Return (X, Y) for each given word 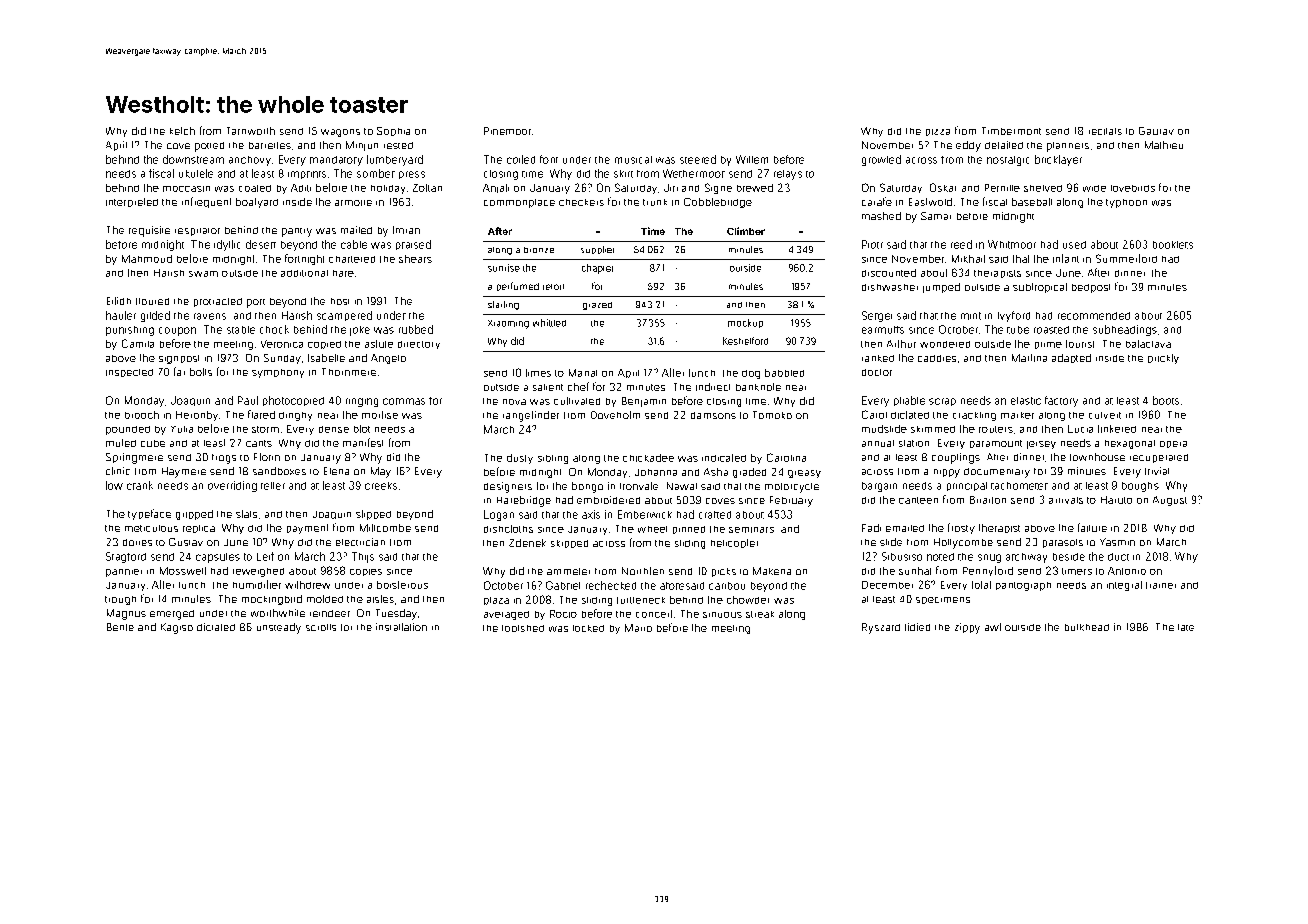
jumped (941, 288)
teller (273, 486)
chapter (597, 269)
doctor (877, 372)
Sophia (393, 131)
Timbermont (1011, 131)
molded (325, 599)
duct (1118, 557)
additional (304, 273)
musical (633, 160)
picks (724, 572)
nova (514, 402)
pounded (128, 430)
